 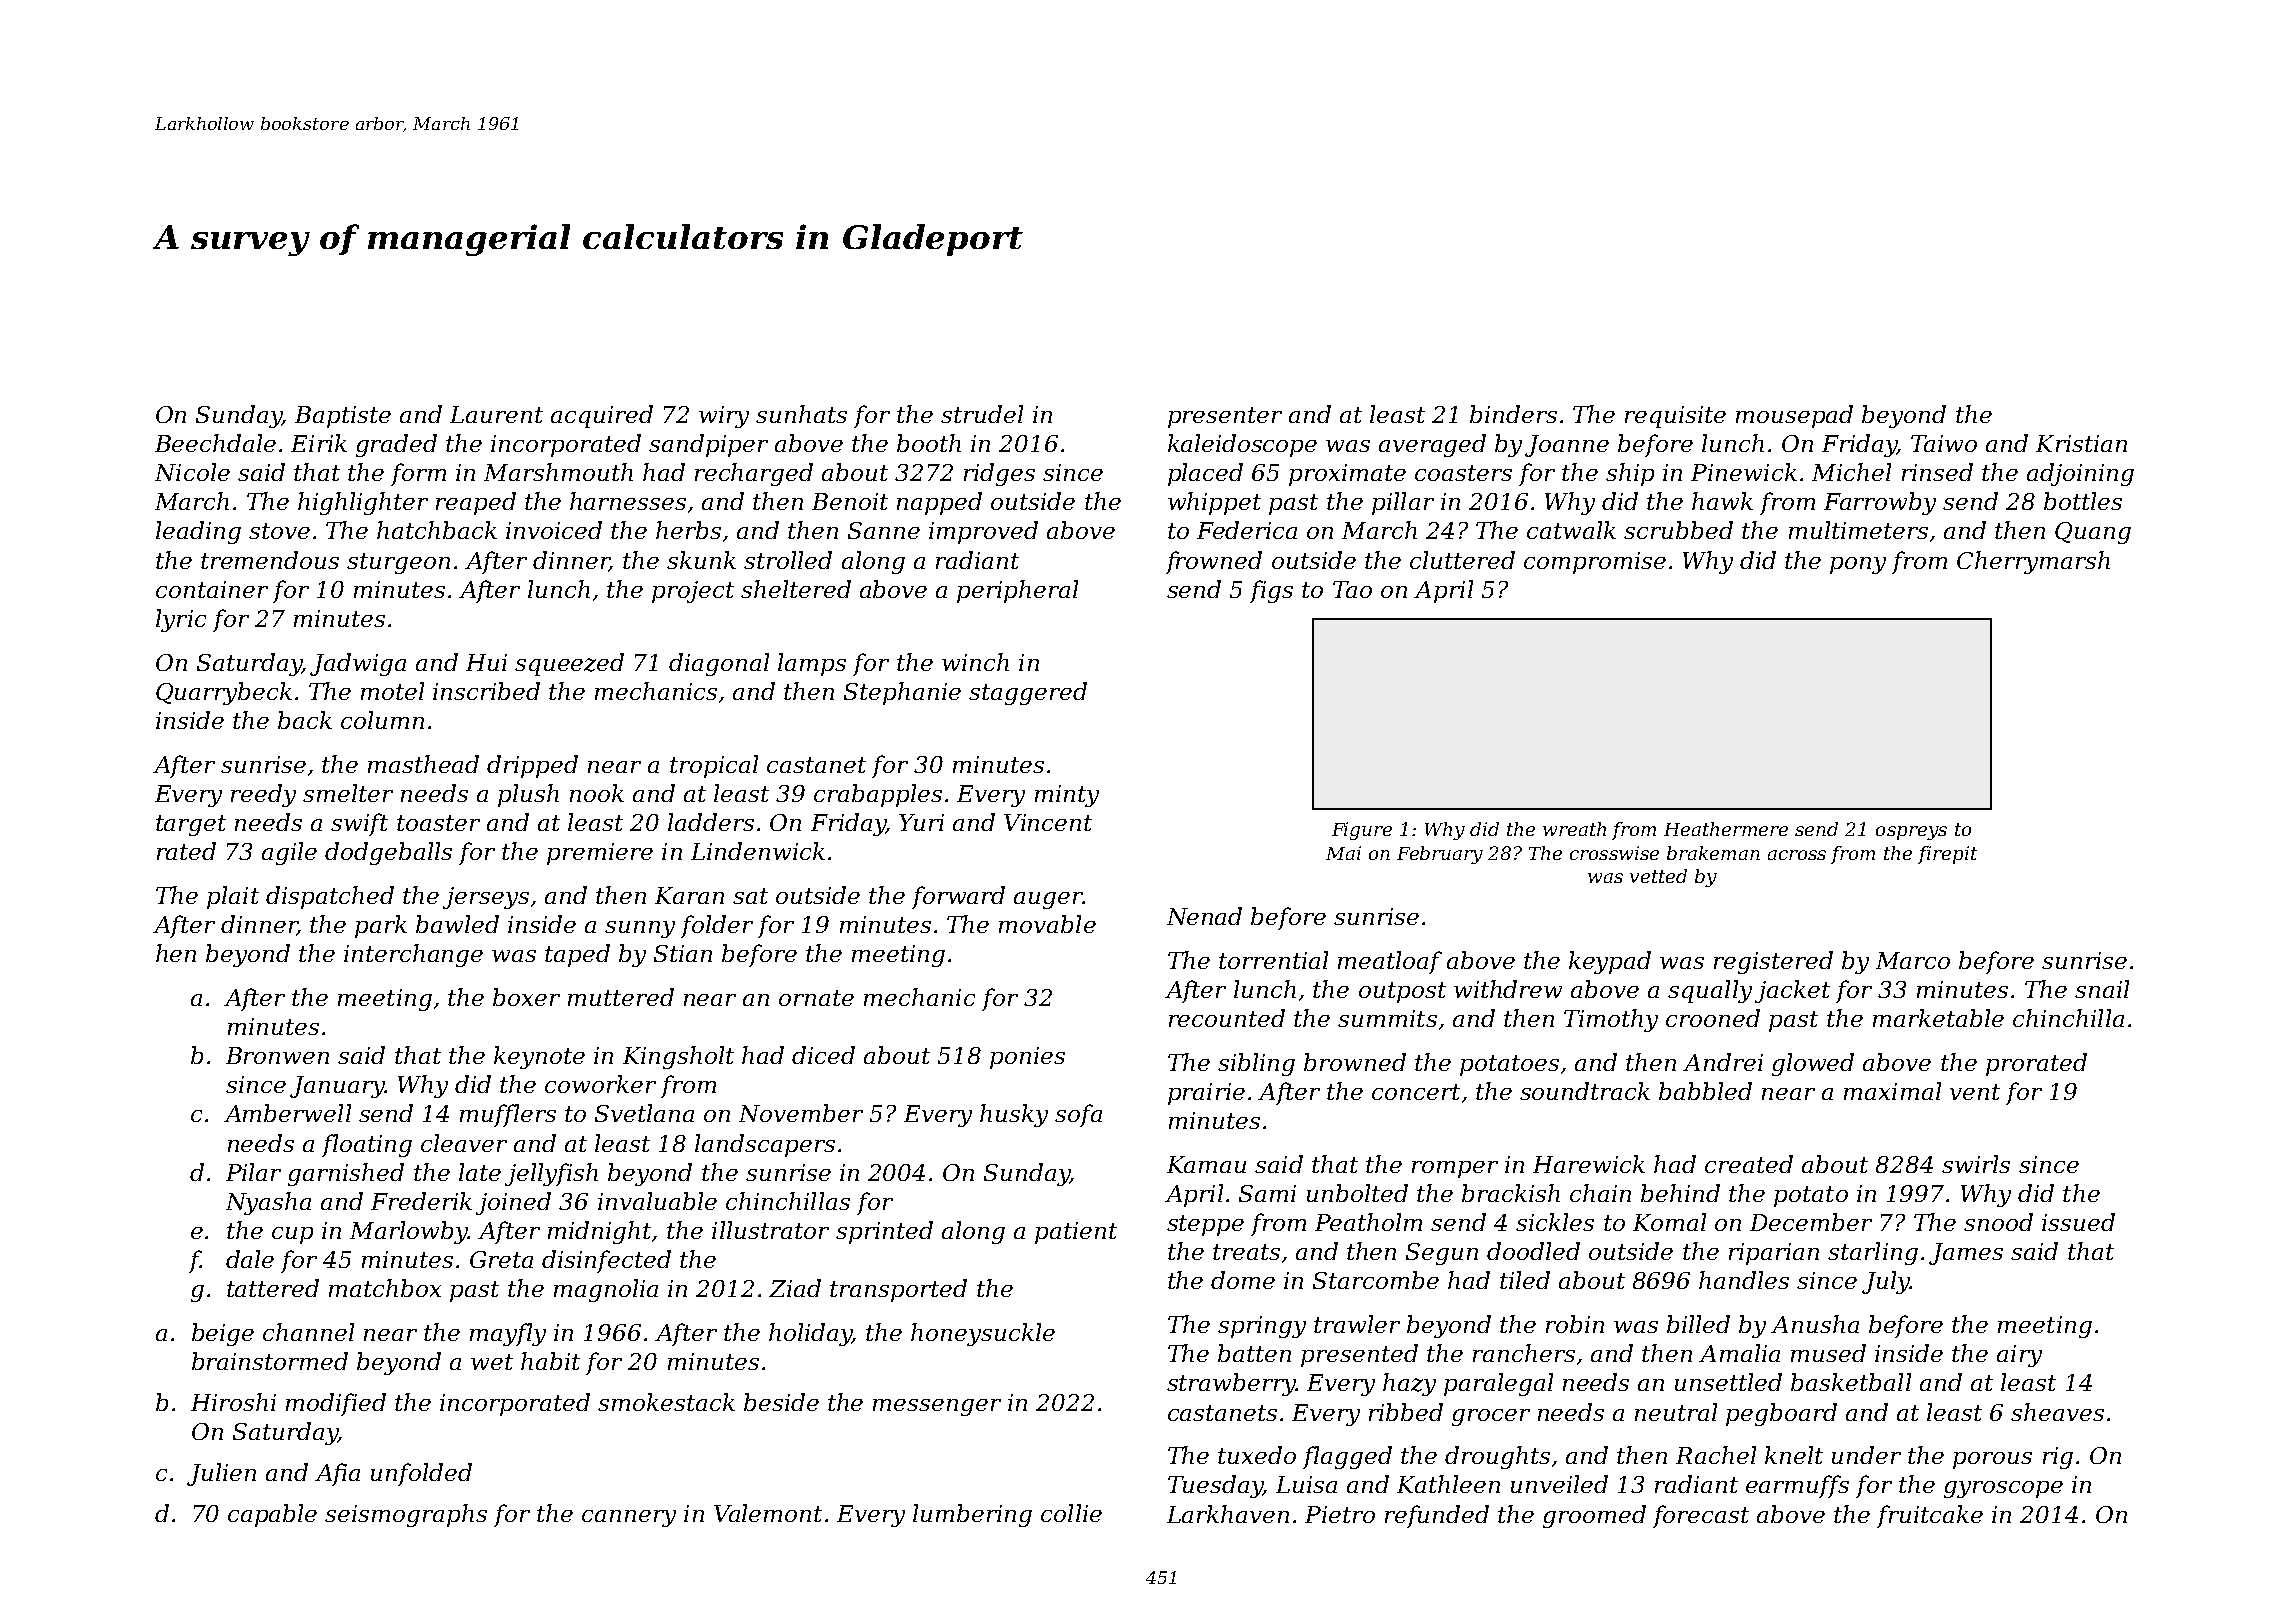 What do you see at coordinates (878, 795) in the screenshot?
I see `crabapples` at bounding box center [878, 795].
